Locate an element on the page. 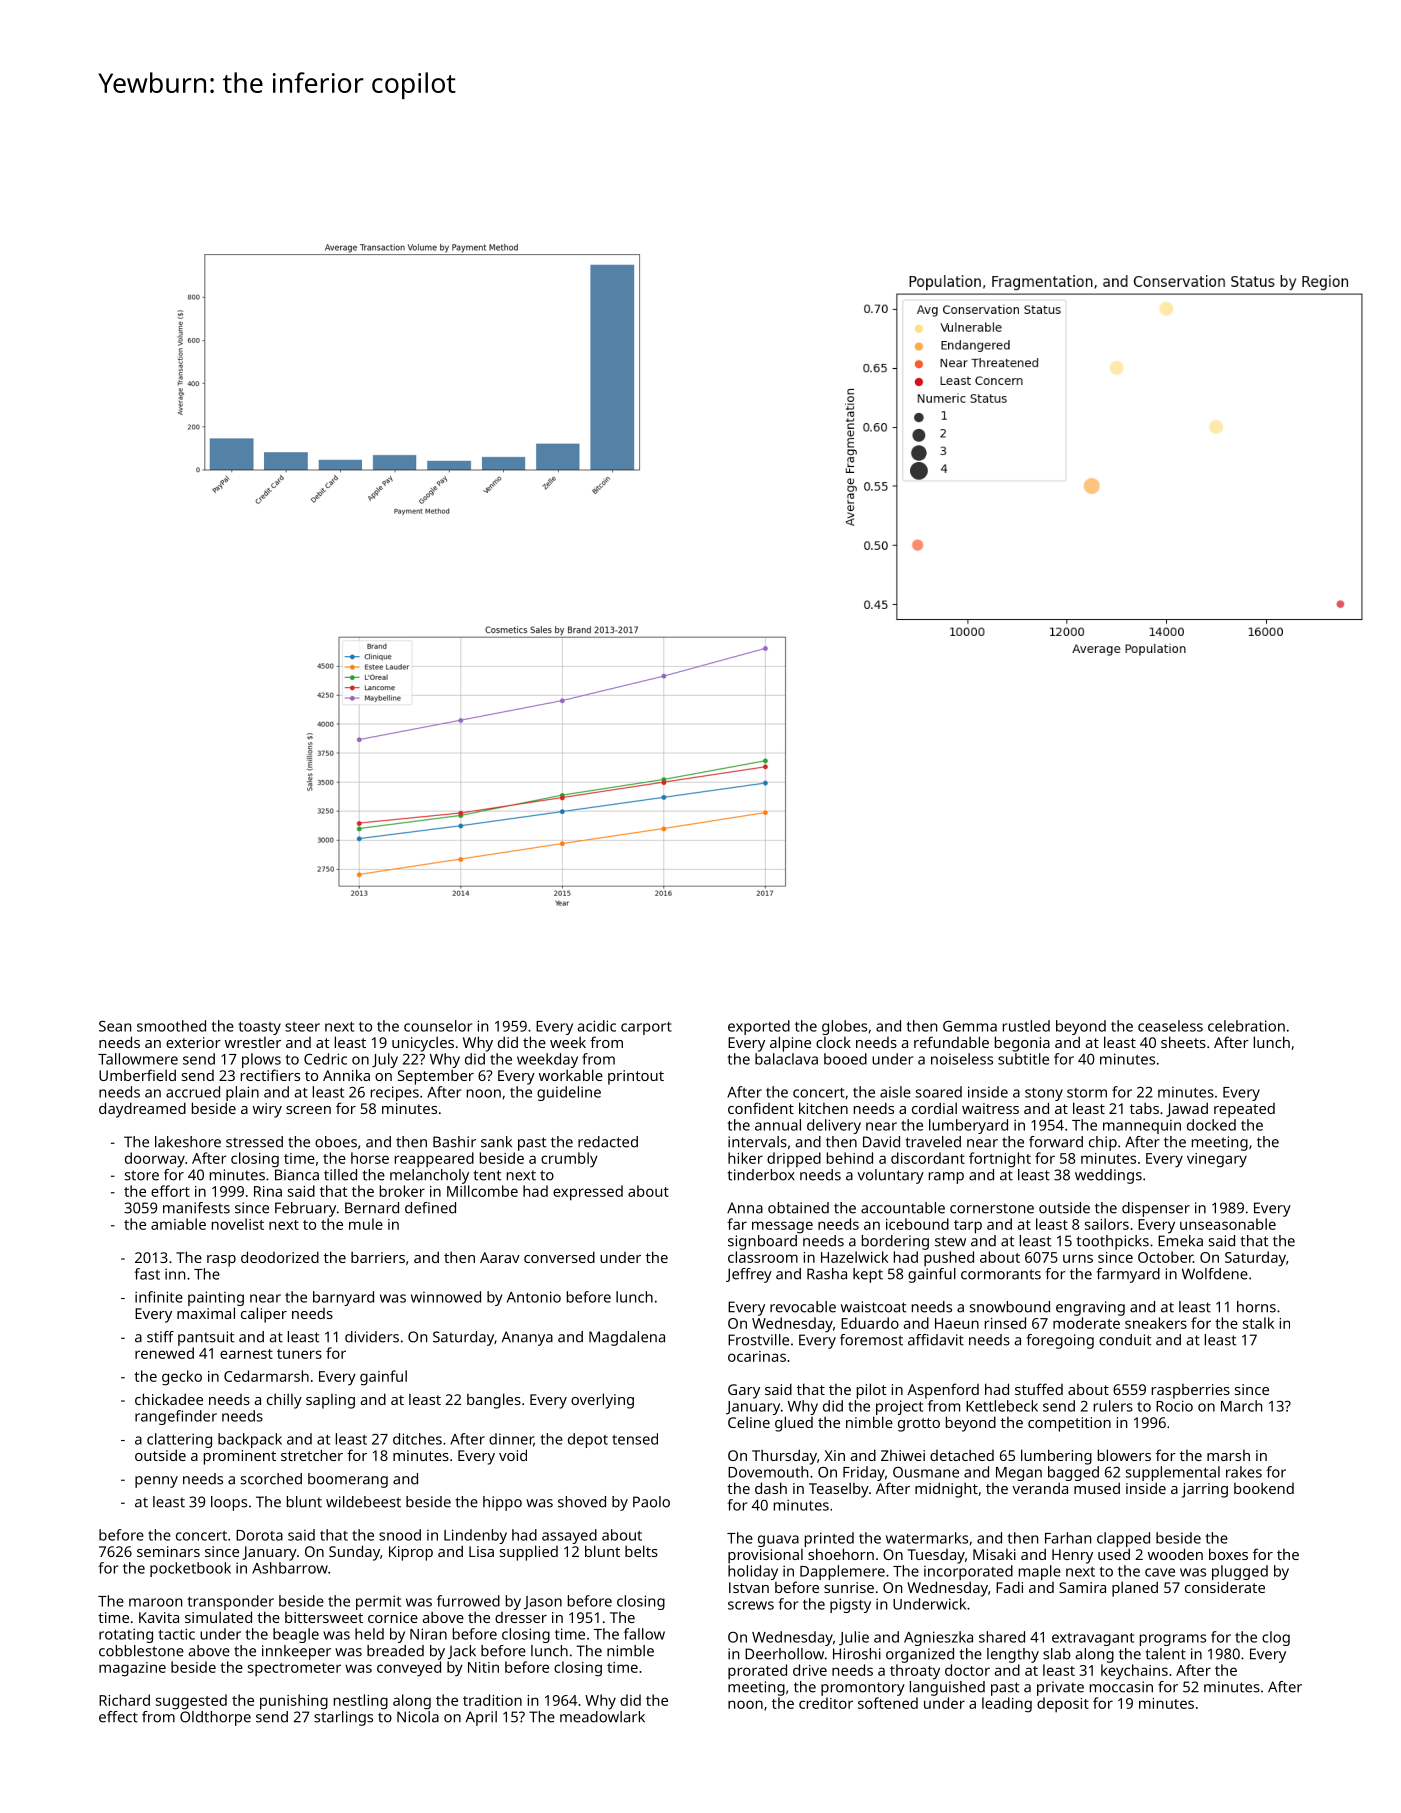  stiff is located at coordinates (160, 1337).
